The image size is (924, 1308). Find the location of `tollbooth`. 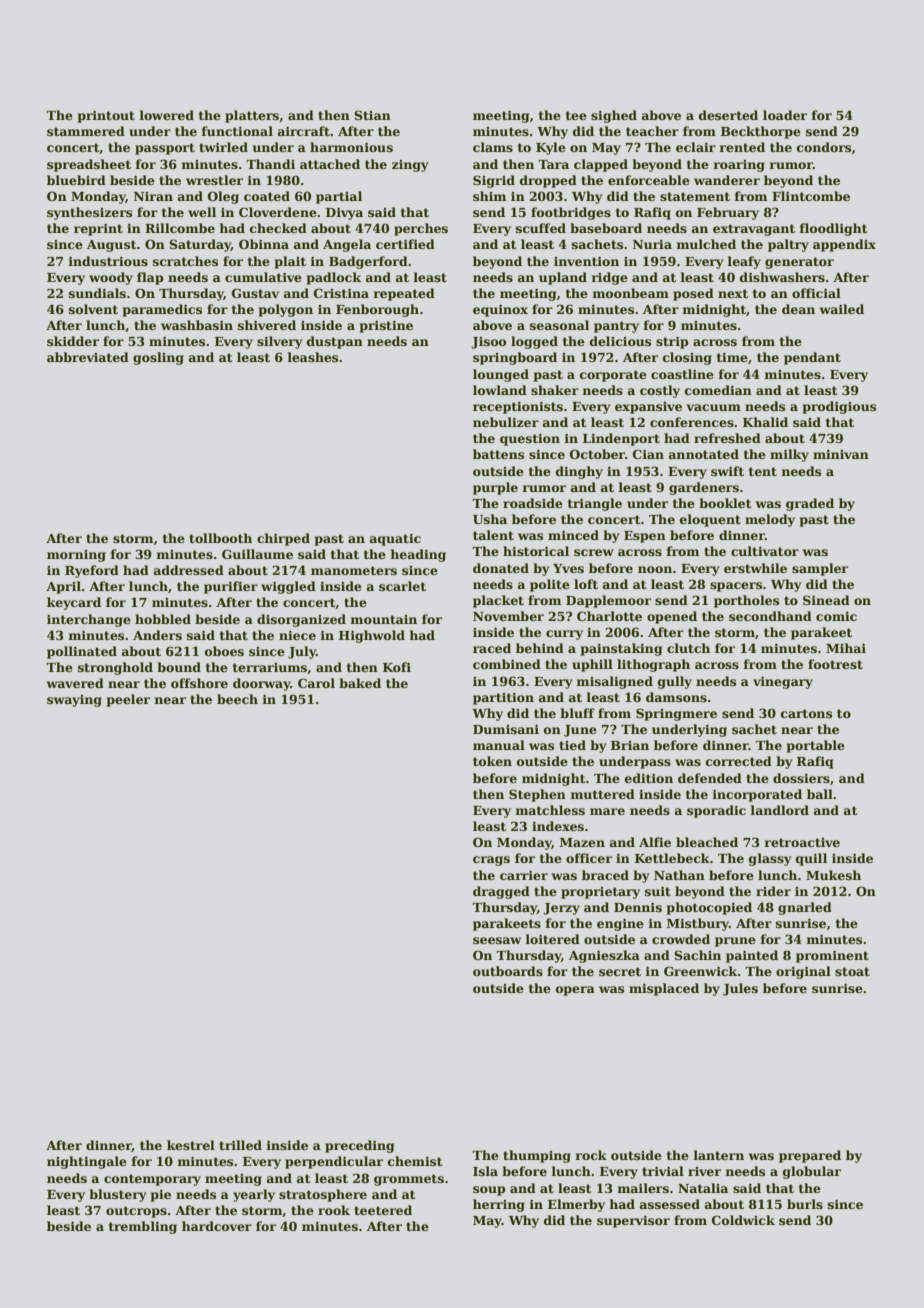

tollbooth is located at coordinates (220, 538).
